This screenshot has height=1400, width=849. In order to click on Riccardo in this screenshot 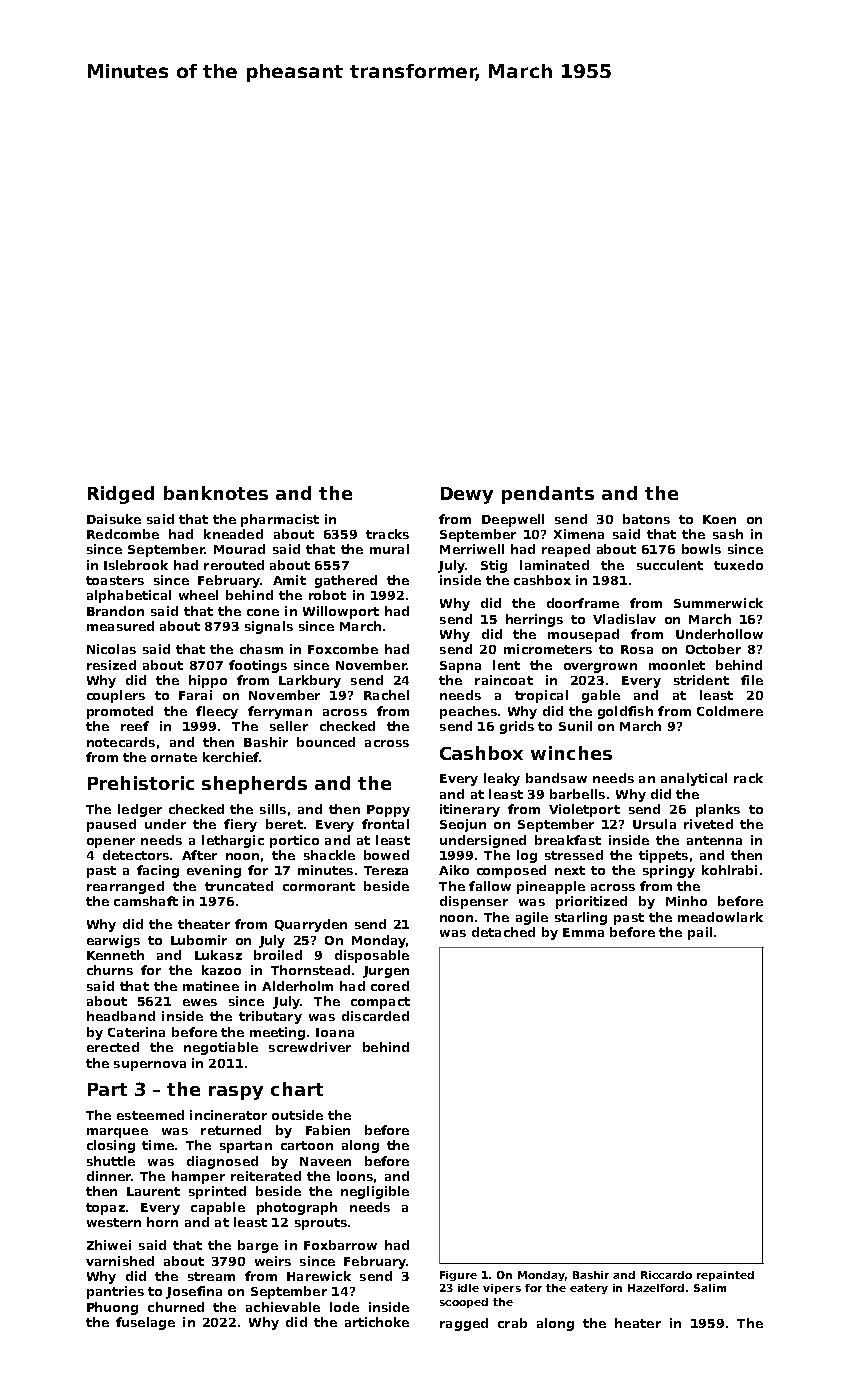, I will do `click(666, 1275)`.
